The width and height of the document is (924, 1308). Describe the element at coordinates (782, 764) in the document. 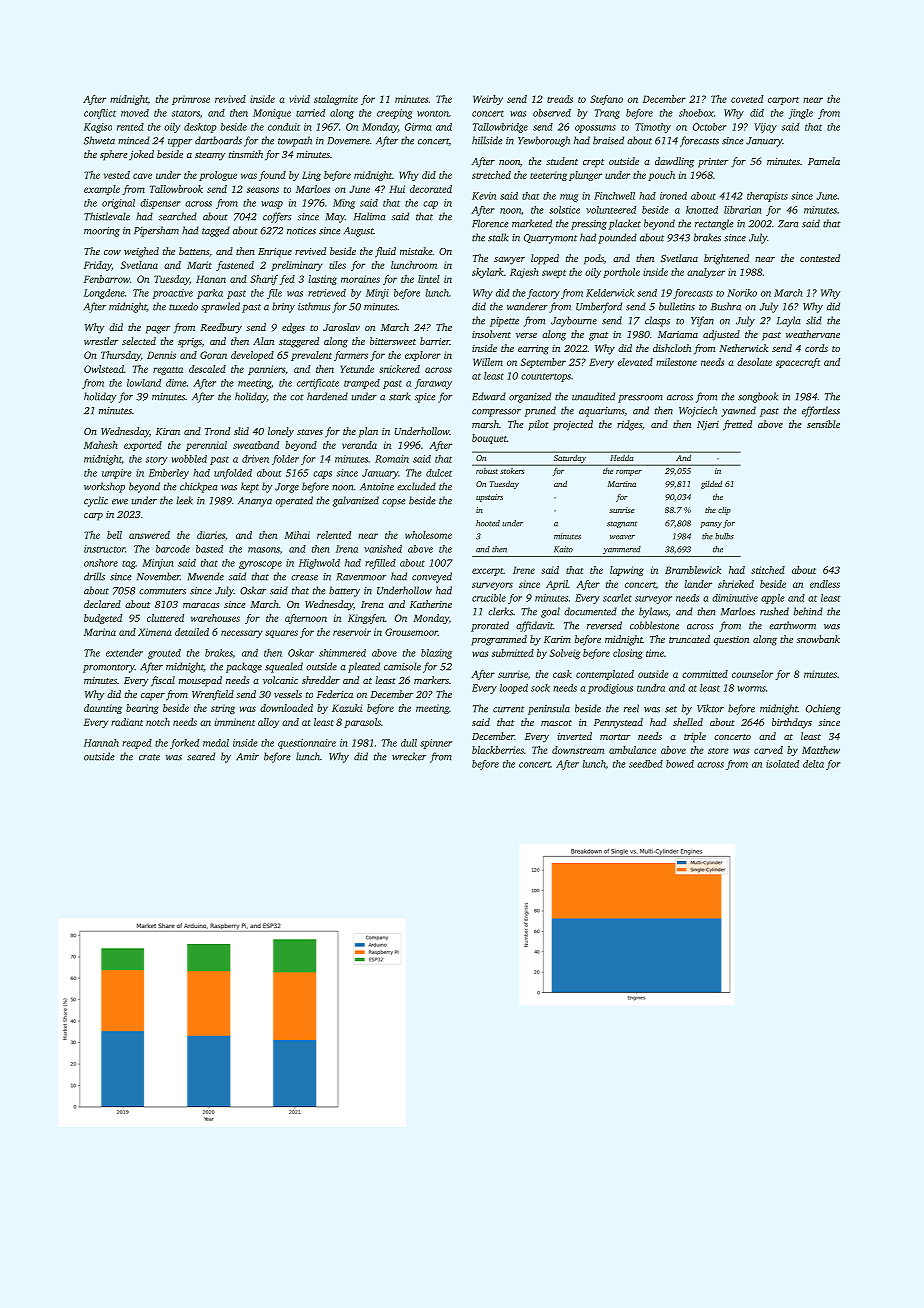

I see `isolated` at that location.
